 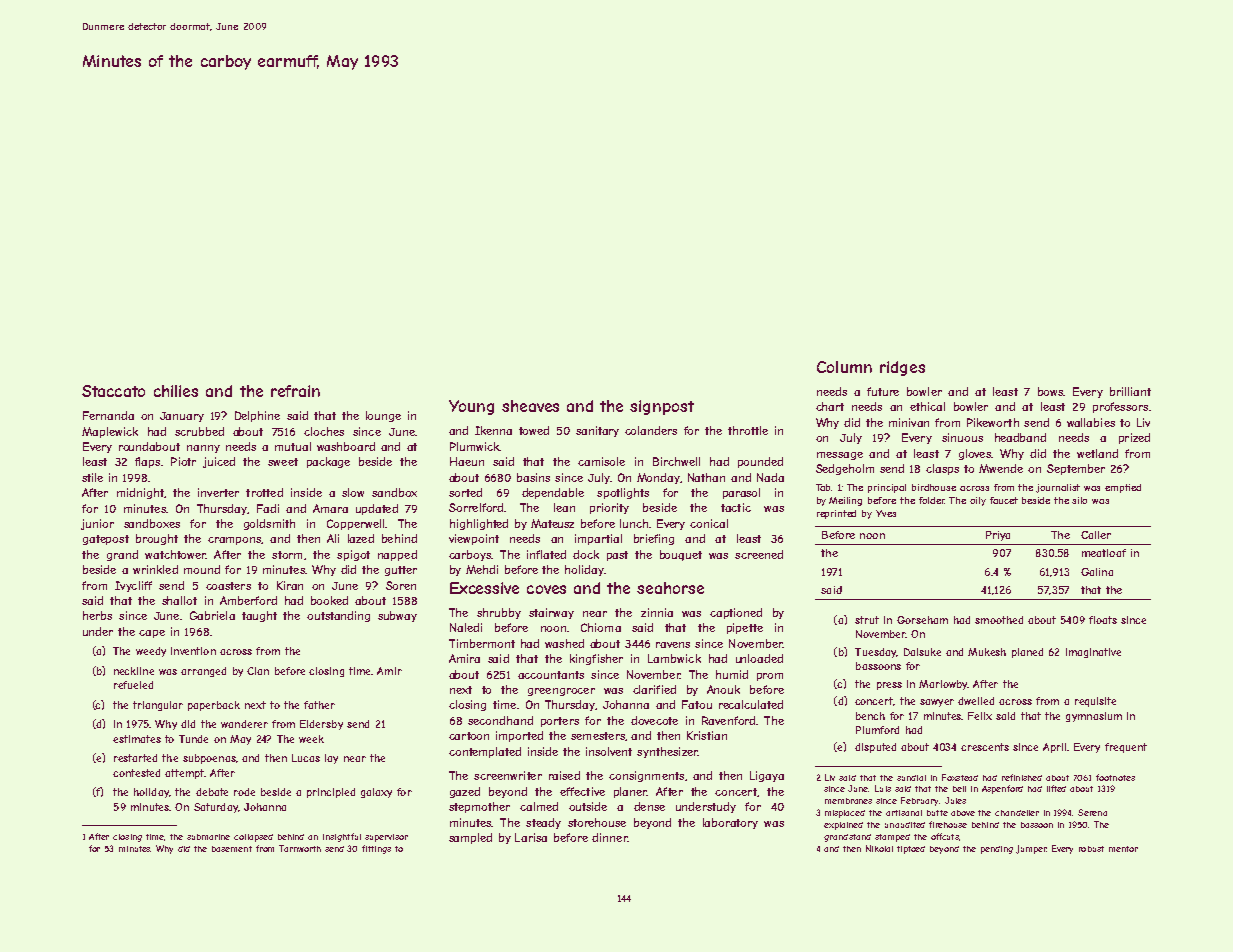 I want to click on refrain, so click(x=295, y=391).
